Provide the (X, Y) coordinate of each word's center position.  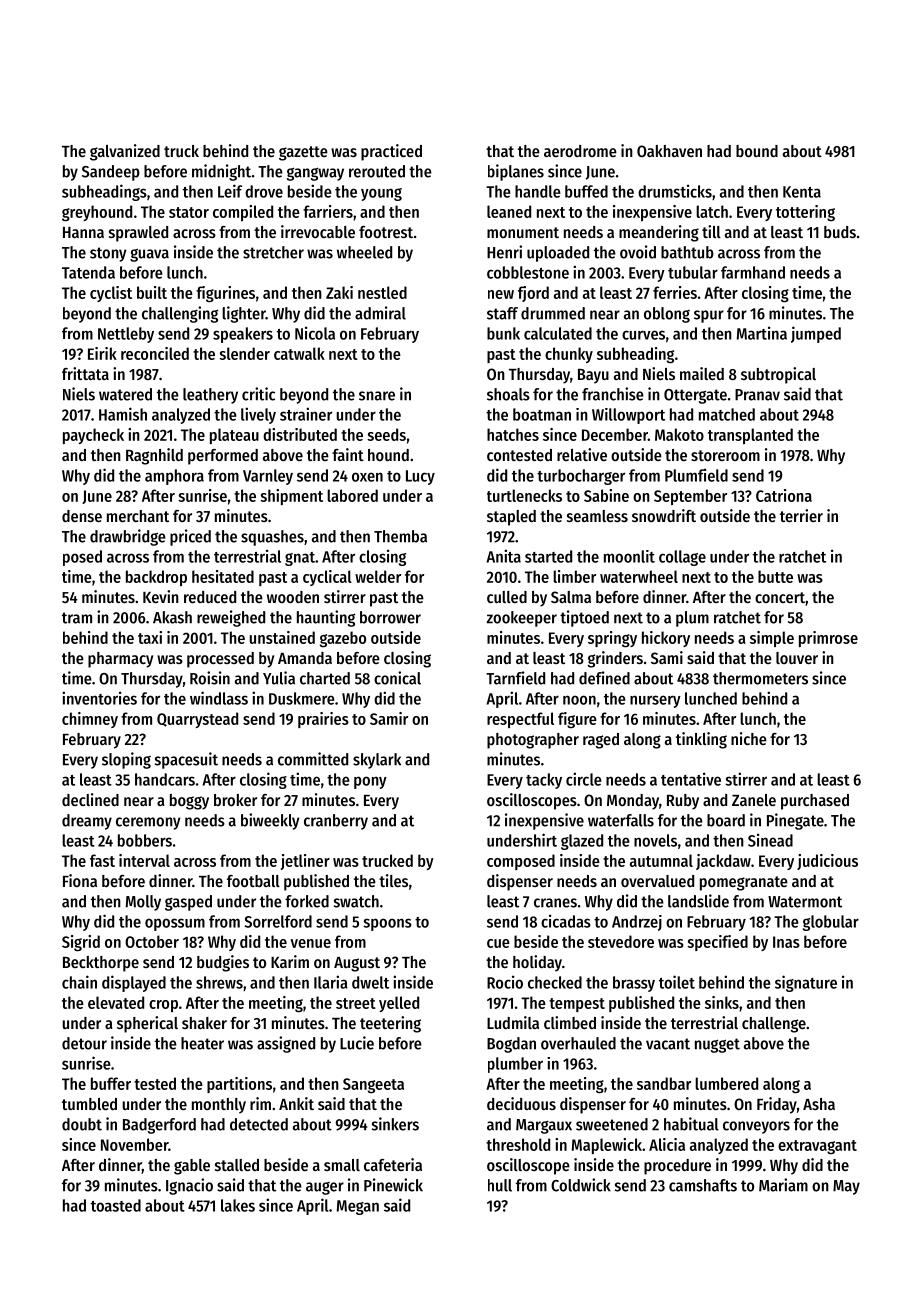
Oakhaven (669, 151)
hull (500, 1185)
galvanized (125, 152)
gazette (303, 153)
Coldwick (581, 1185)
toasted (116, 1205)
